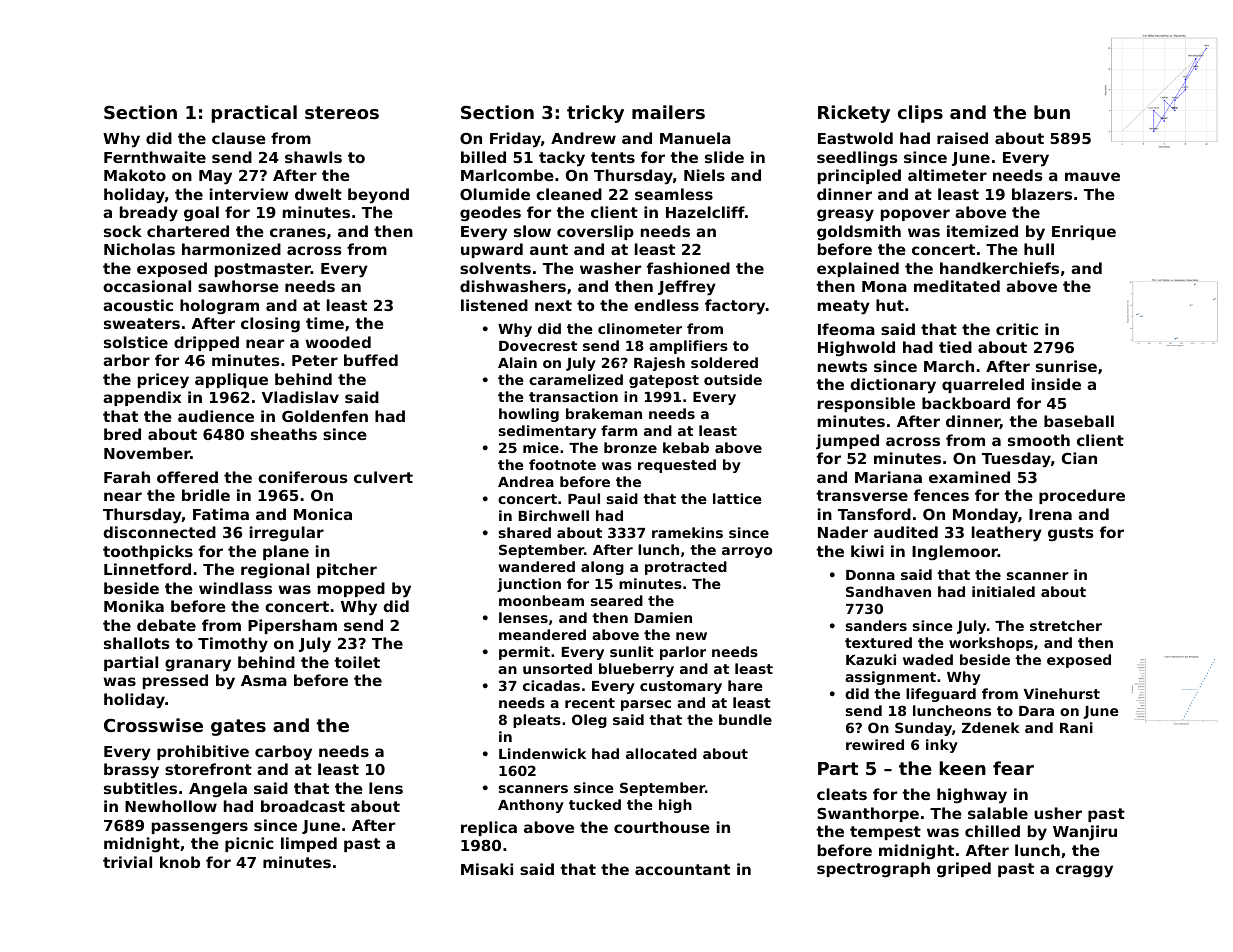 This document has height=952, width=1233. What do you see at coordinates (941, 495) in the document?
I see `fences` at bounding box center [941, 495].
